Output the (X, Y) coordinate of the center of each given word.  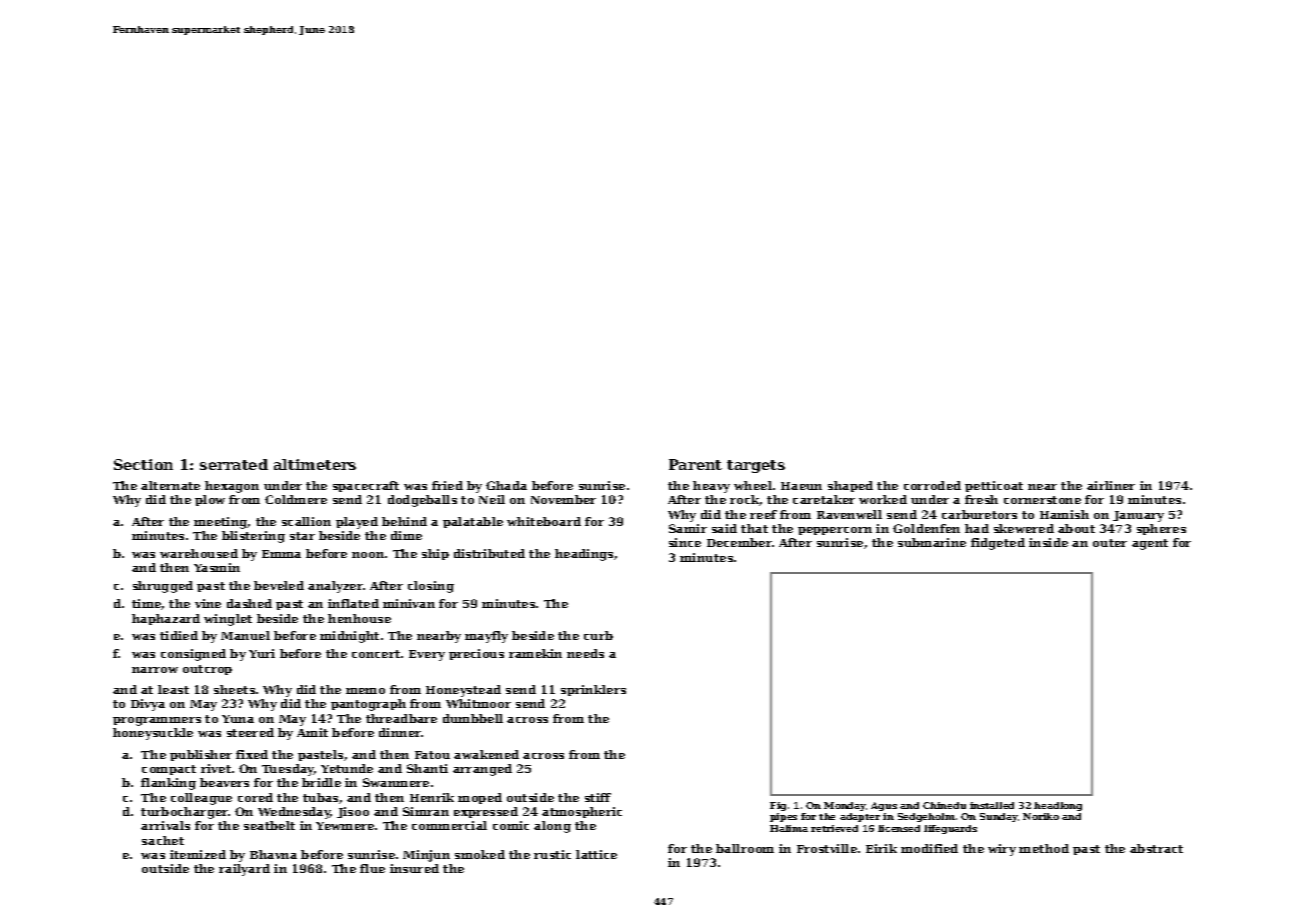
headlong (1058, 806)
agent (1150, 544)
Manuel (245, 635)
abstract (1156, 848)
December (739, 542)
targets (756, 466)
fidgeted (998, 544)
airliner (1111, 485)
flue (372, 868)
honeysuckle (153, 734)
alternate (170, 485)
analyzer (335, 587)
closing (431, 587)
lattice (596, 854)
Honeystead (463, 691)
